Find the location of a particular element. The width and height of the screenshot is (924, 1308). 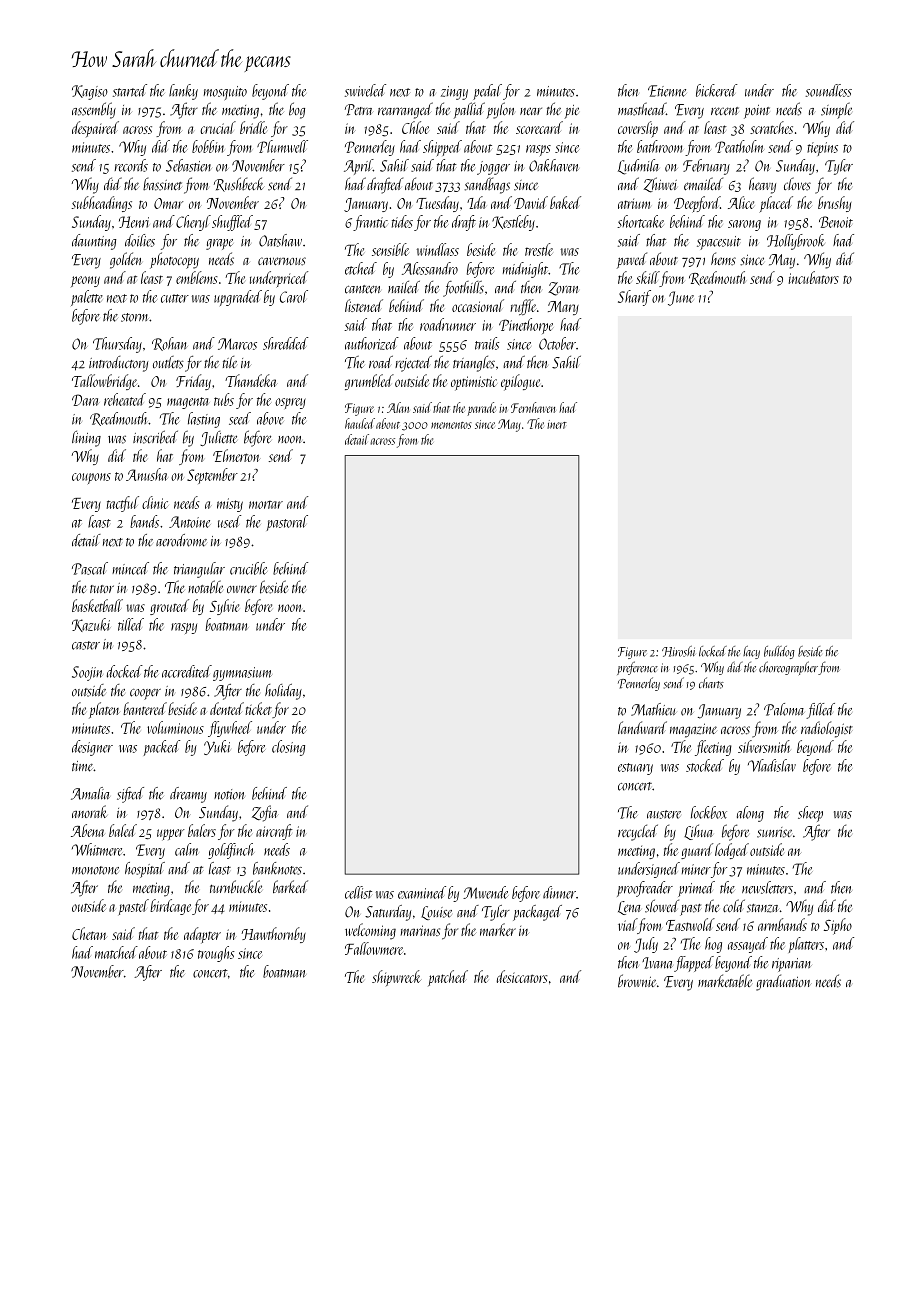

pedal is located at coordinates (487, 92).
